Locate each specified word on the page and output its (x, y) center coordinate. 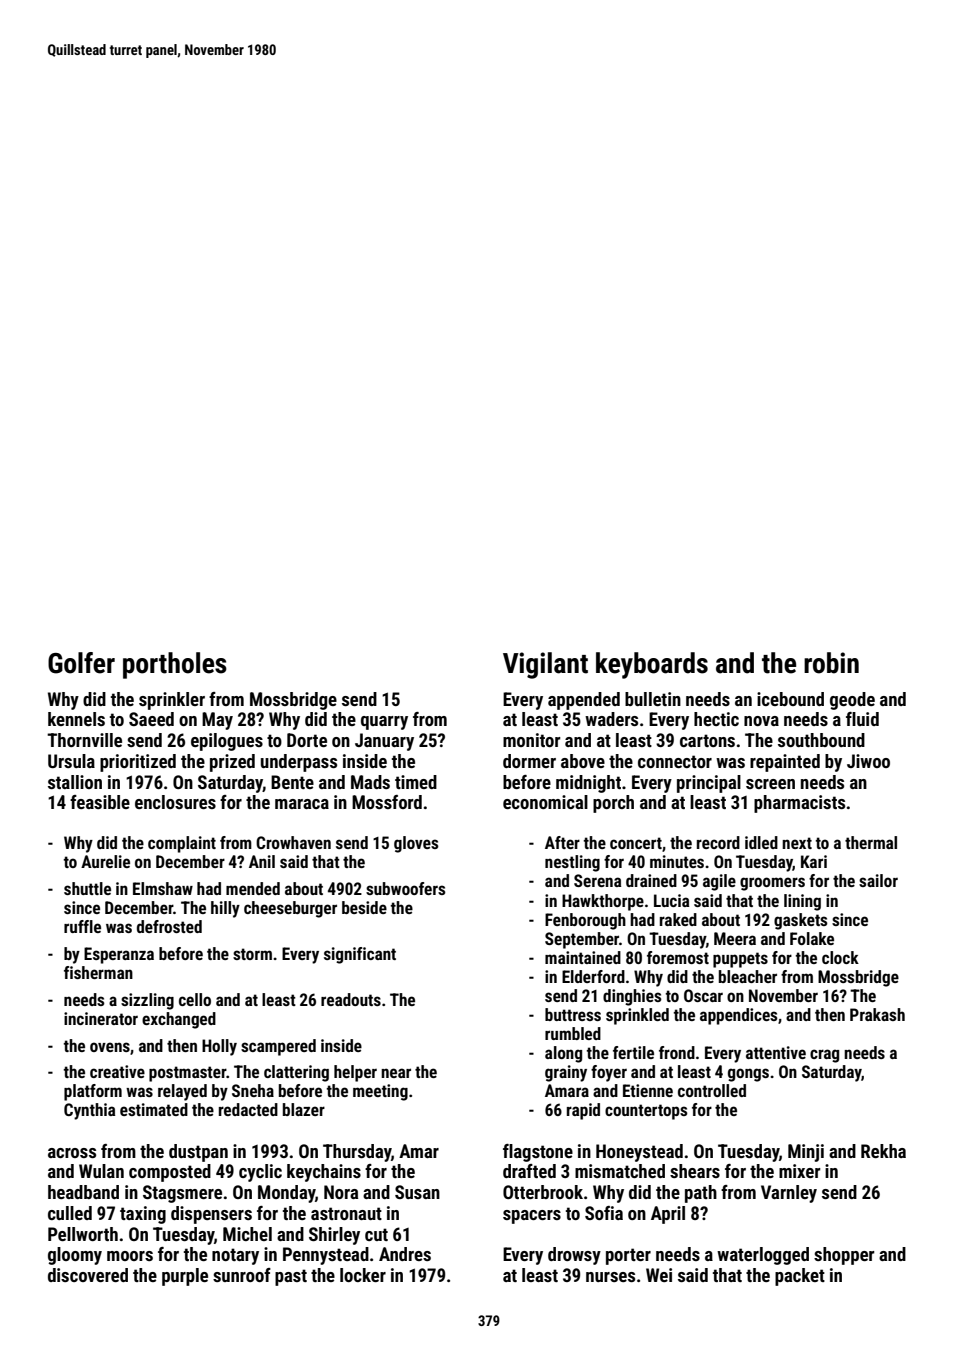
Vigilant (545, 665)
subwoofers (406, 888)
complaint (182, 844)
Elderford (593, 976)
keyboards (652, 665)
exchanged (179, 1020)
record (718, 842)
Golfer (81, 663)
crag (824, 1056)
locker (363, 1275)
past (291, 1277)
